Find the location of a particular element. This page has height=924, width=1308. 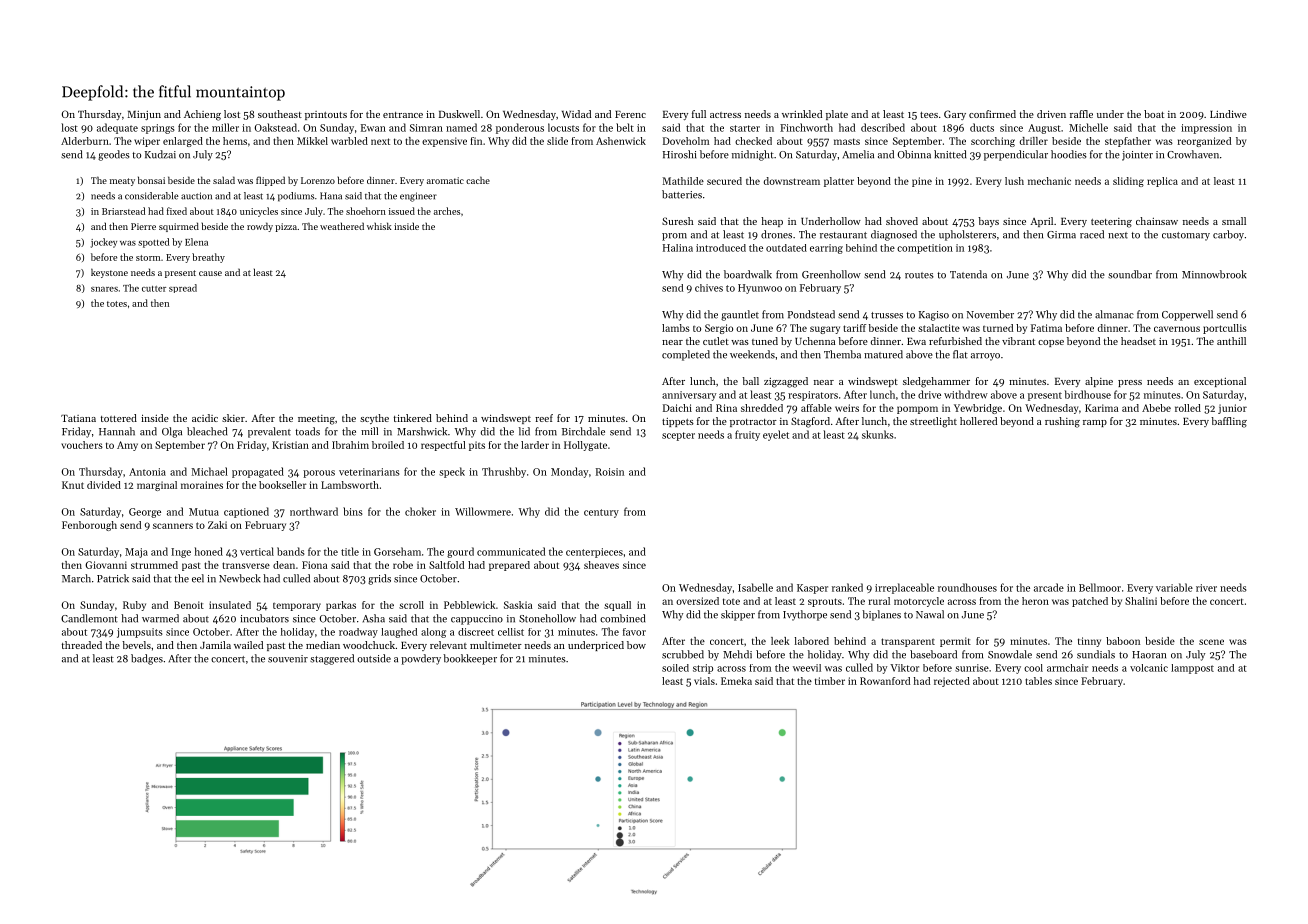

century is located at coordinates (601, 513).
